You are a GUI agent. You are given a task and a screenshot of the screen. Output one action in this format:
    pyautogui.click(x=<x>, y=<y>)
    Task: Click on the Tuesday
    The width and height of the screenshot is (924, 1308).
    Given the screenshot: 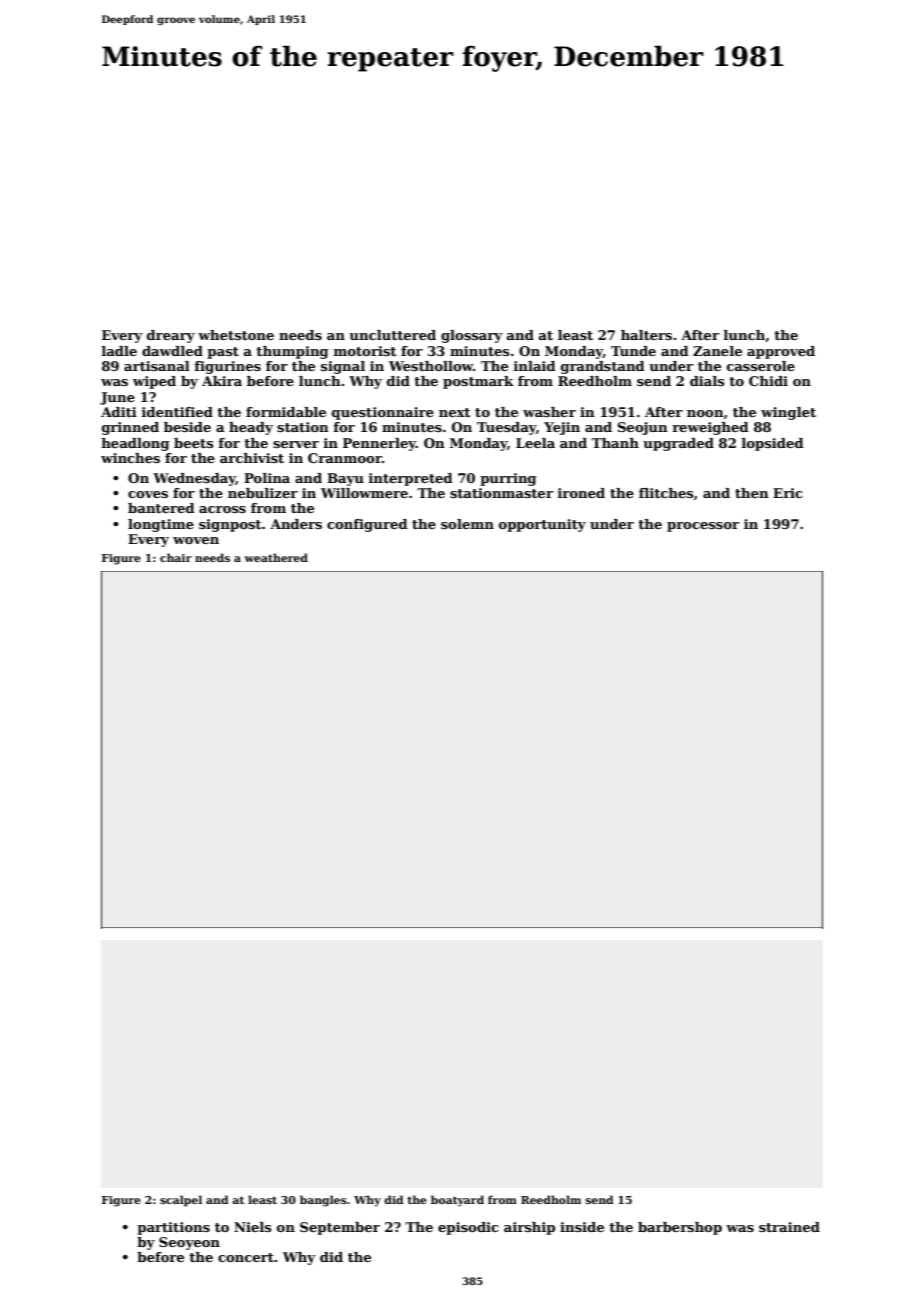 What is the action you would take?
    pyautogui.click(x=506, y=428)
